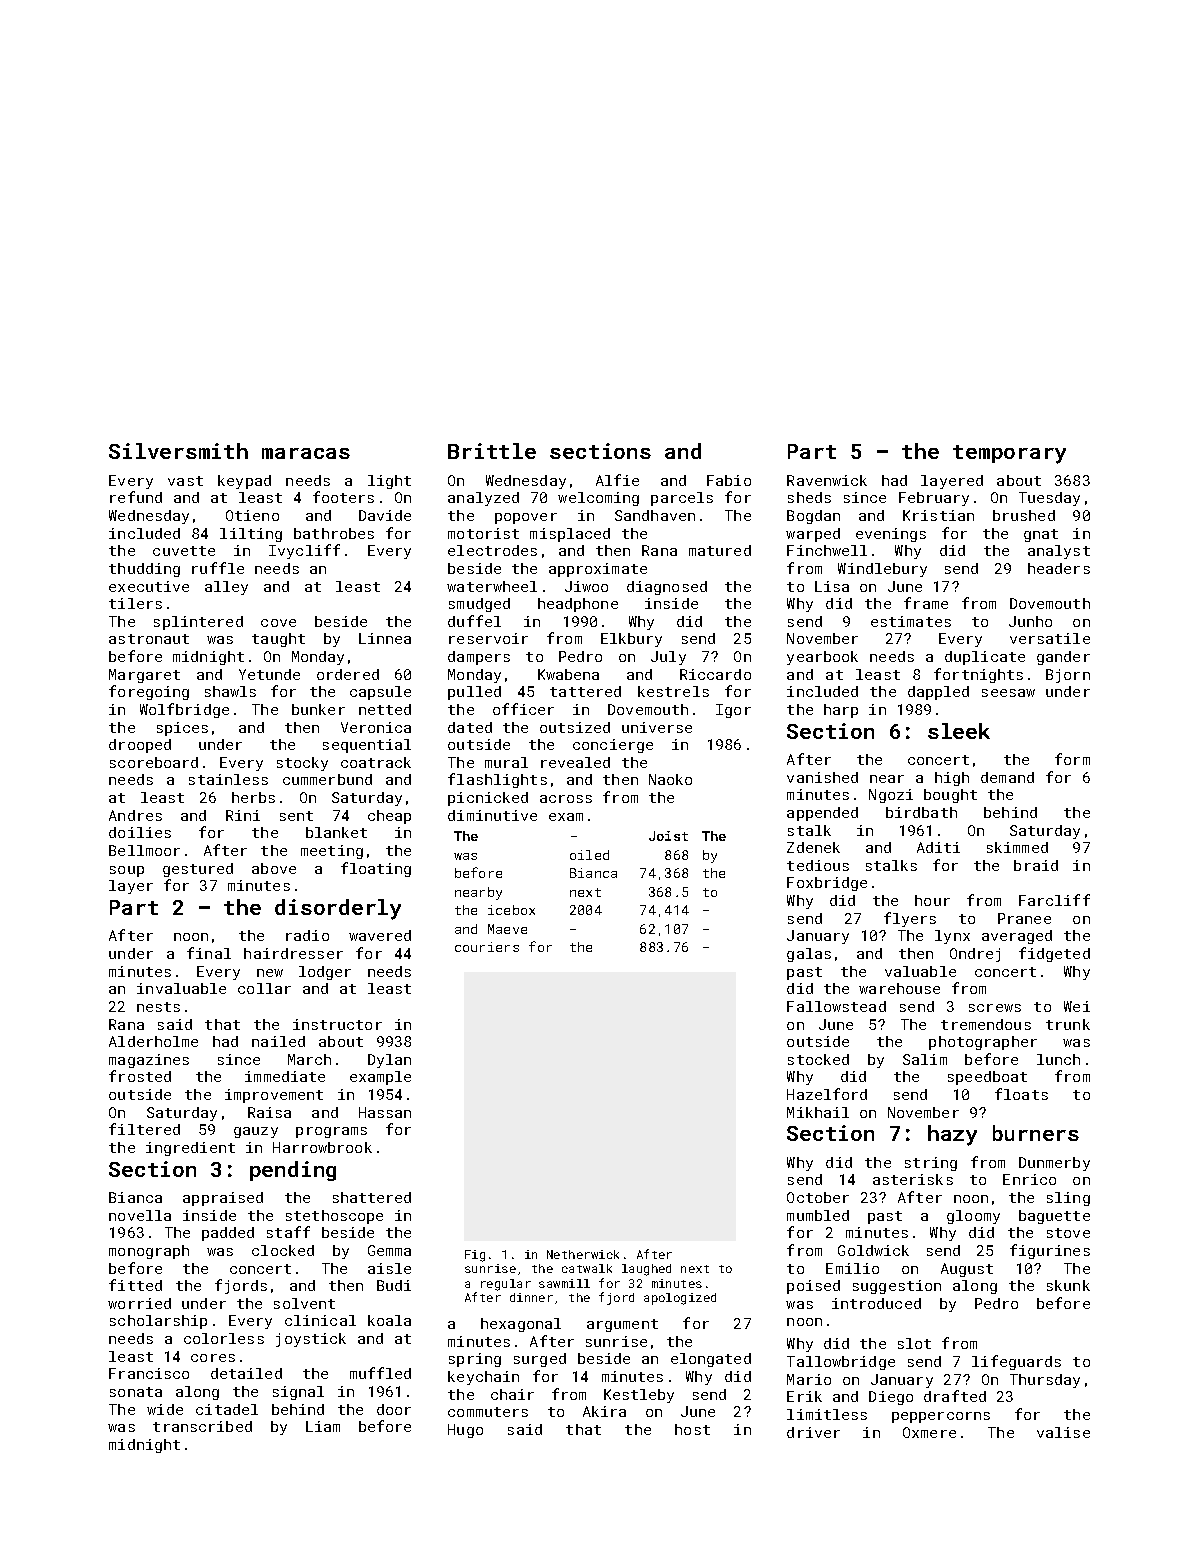 The image size is (1200, 1553). I want to click on citadel, so click(227, 1409).
